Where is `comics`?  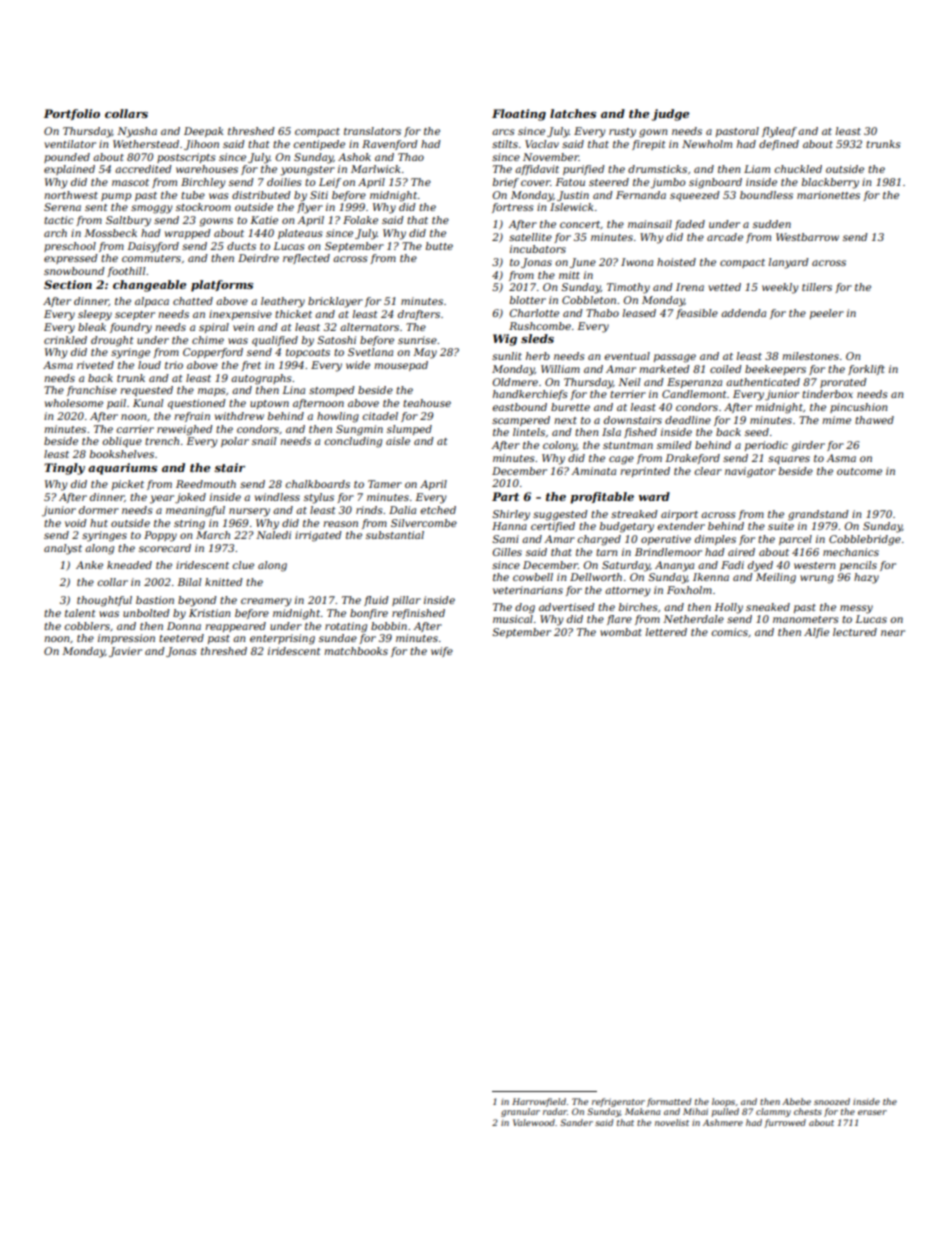 comics is located at coordinates (729, 632).
